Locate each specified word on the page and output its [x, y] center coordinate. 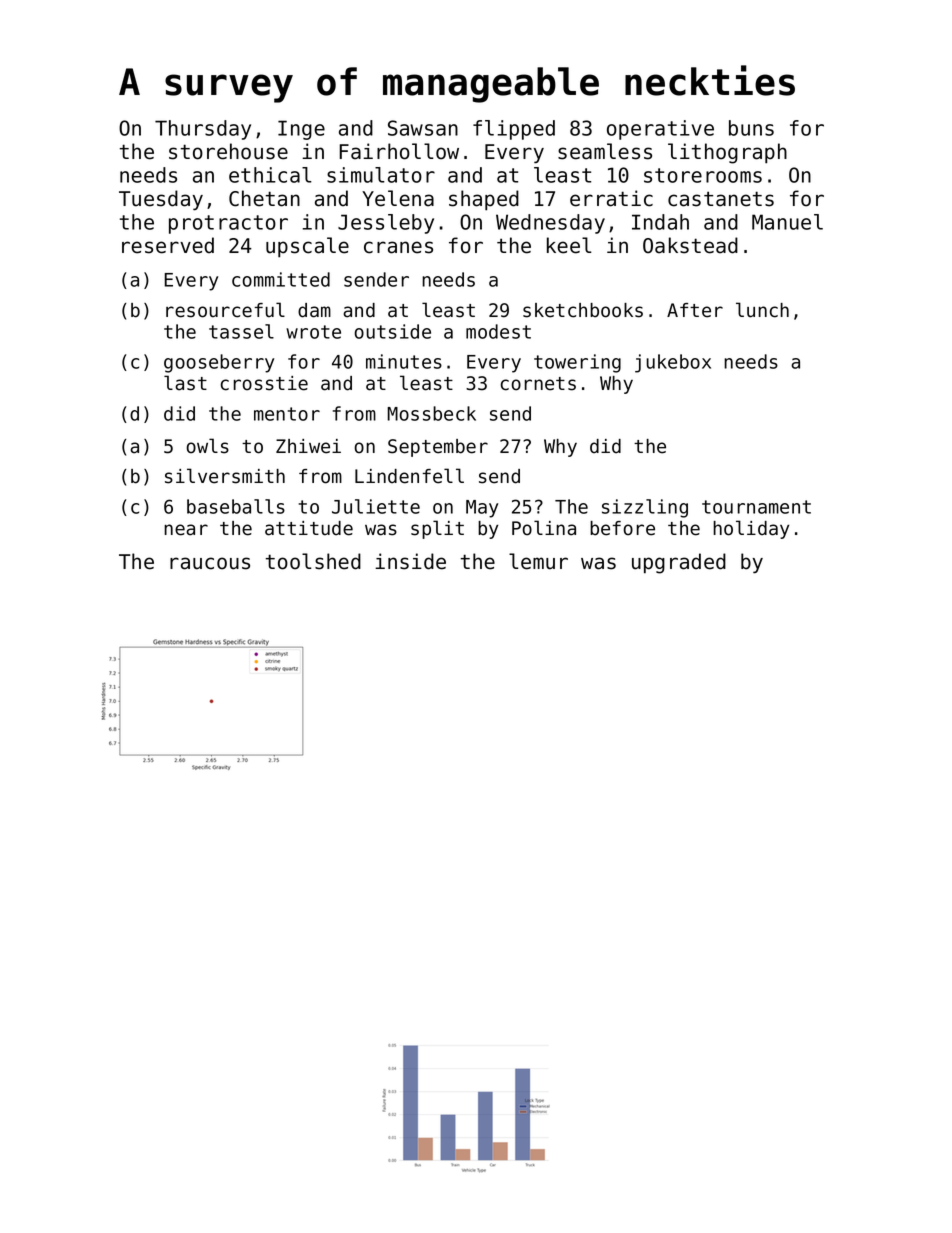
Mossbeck [431, 413]
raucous [210, 563]
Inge [301, 130]
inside [410, 561]
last [185, 383]
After [695, 310]
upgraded [679, 563]
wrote [313, 332]
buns [751, 128]
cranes [398, 247]
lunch [762, 310]
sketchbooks [583, 310]
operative [660, 130]
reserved [168, 245]
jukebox [673, 363]
